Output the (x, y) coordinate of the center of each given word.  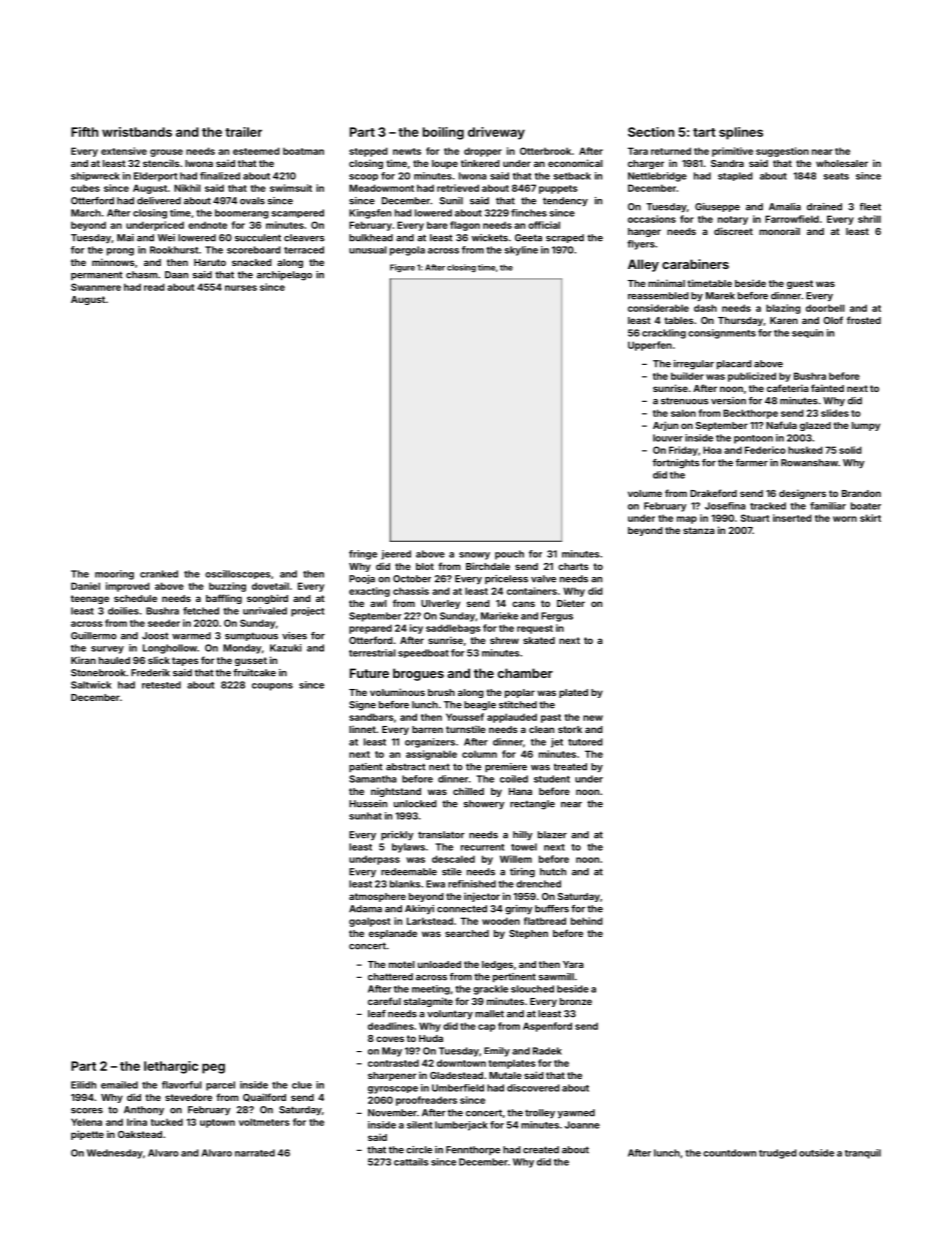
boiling (443, 133)
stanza (699, 530)
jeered (396, 555)
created (541, 1150)
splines (741, 133)
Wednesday (115, 1154)
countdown (729, 1153)
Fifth (84, 132)
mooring (114, 575)
